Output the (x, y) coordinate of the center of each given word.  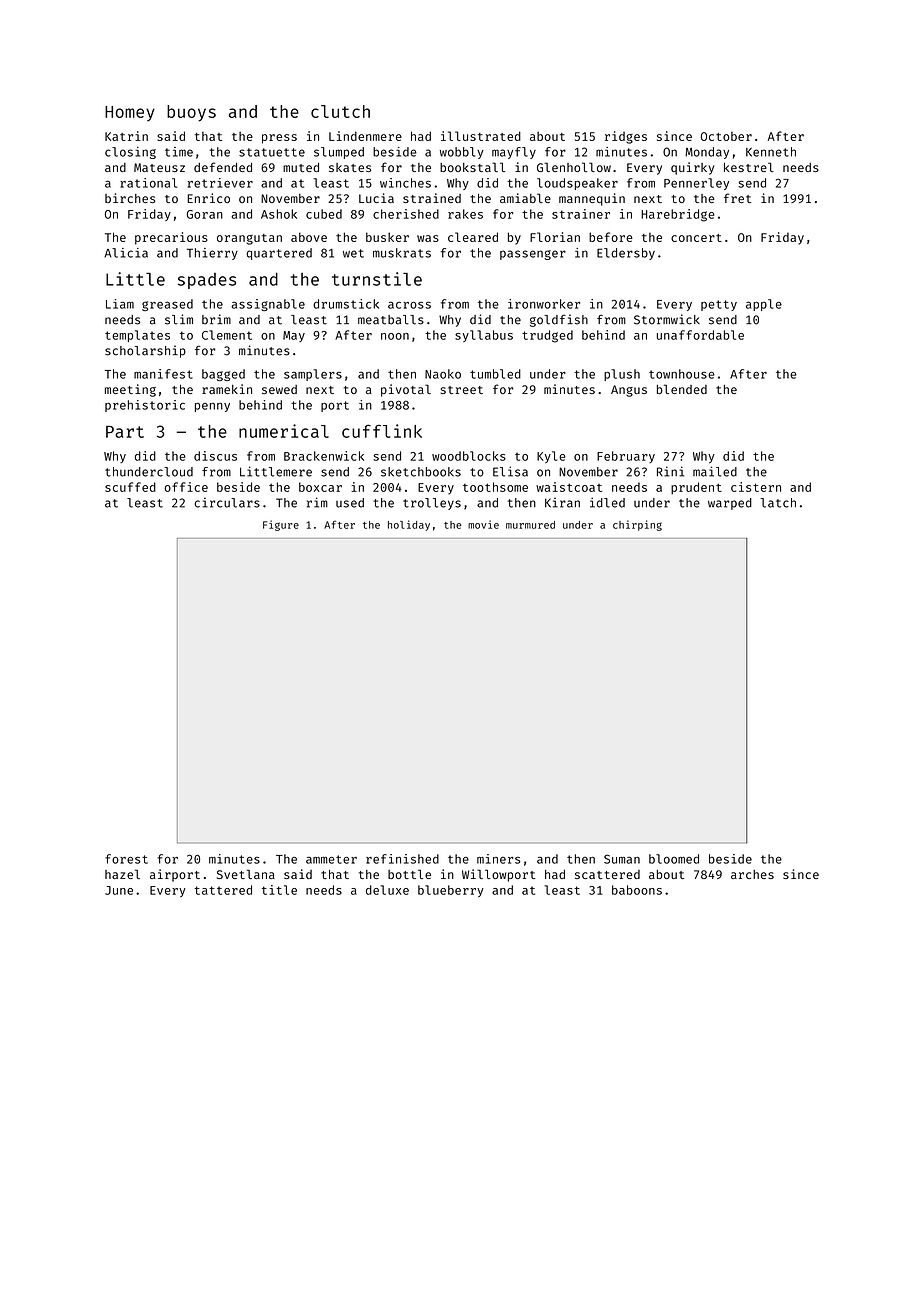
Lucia (376, 198)
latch (778, 503)
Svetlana (246, 874)
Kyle (551, 457)
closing (130, 153)
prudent (696, 488)
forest (126, 859)
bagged (223, 375)
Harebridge (678, 215)
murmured (530, 525)
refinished (402, 859)
